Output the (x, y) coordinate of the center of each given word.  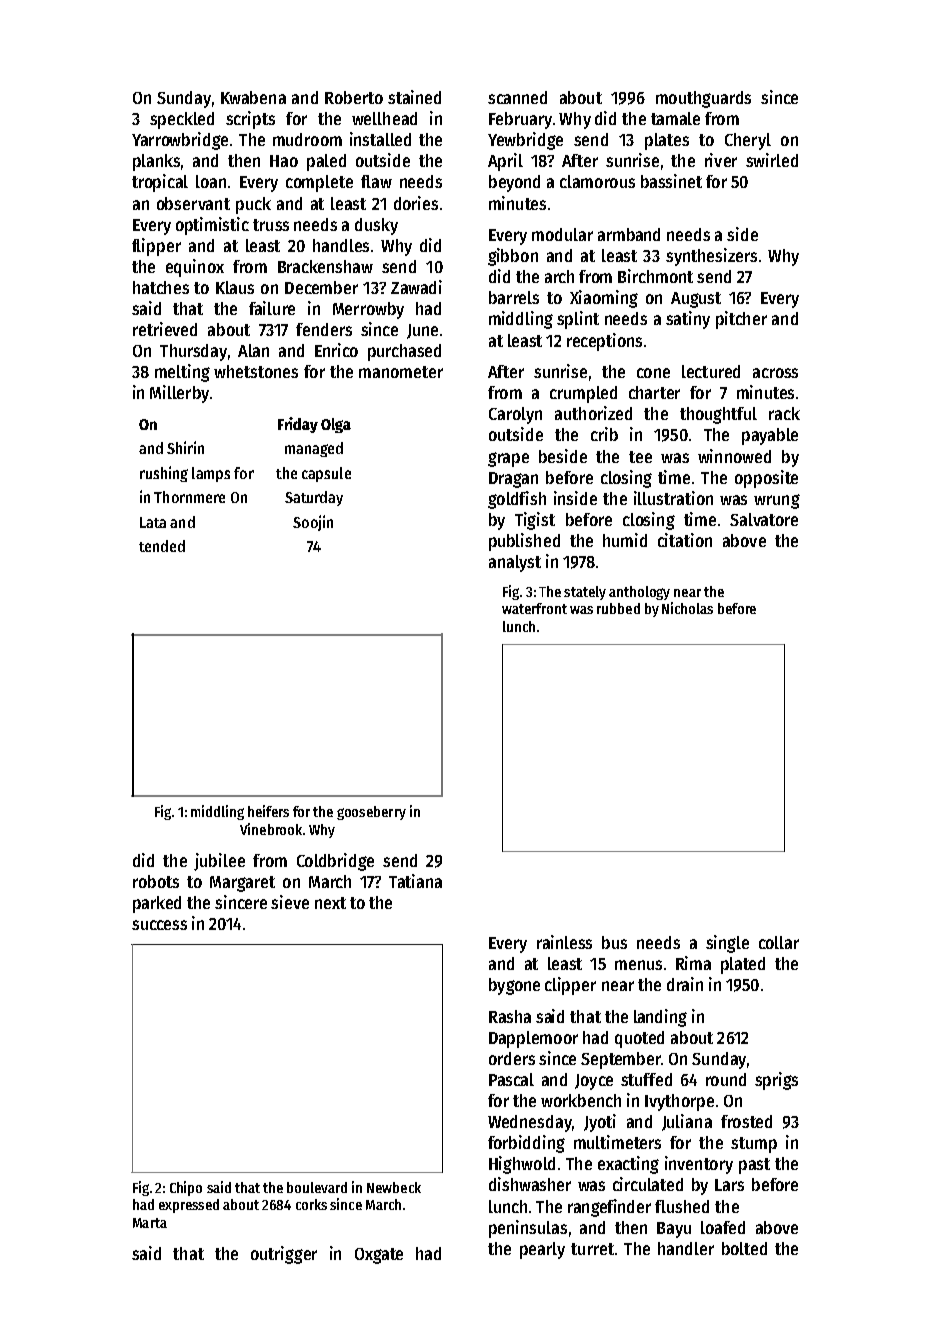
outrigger (284, 1255)
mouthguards (703, 99)
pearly (542, 1250)
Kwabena (253, 97)
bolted (744, 1248)
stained (414, 97)
